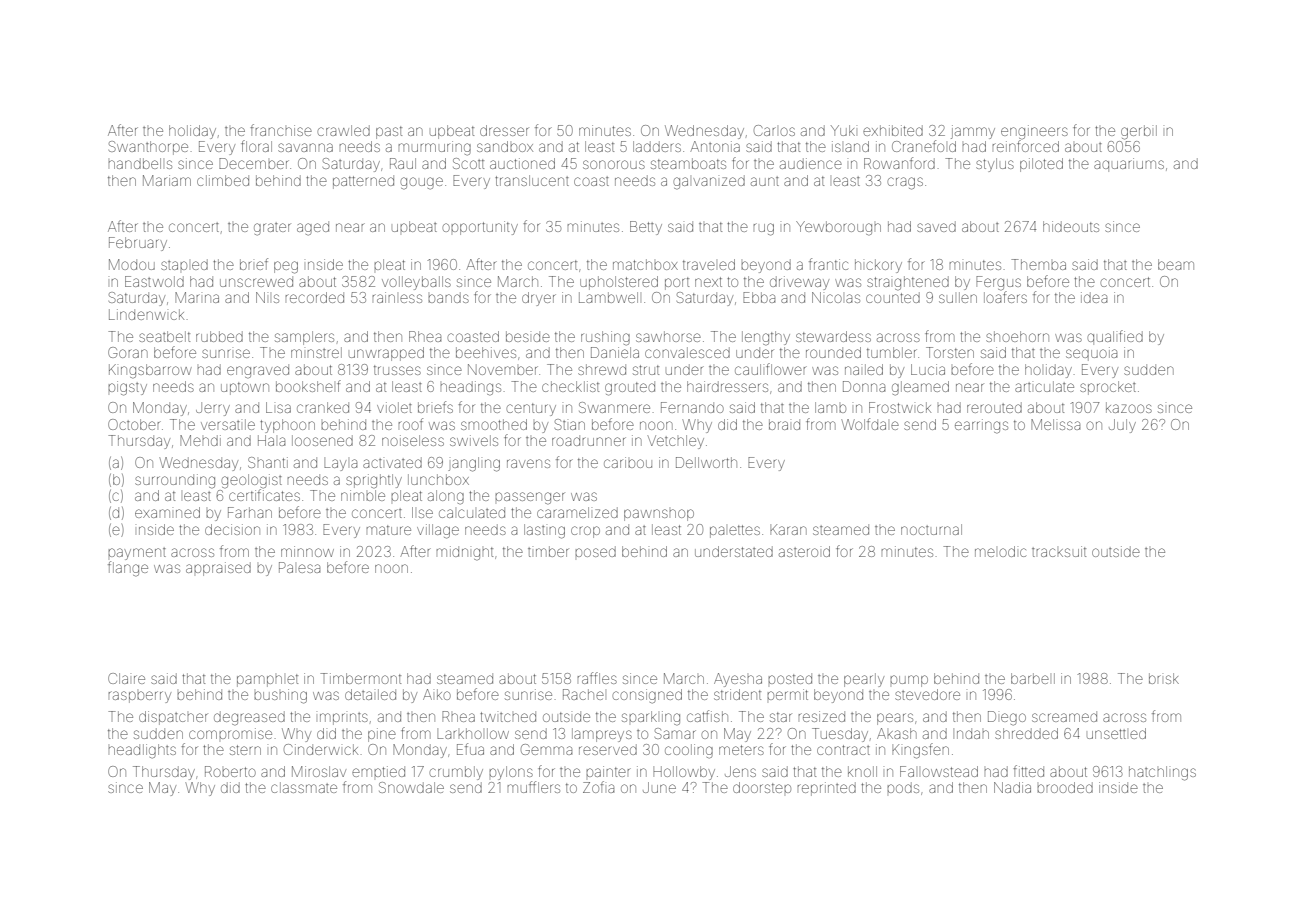 The width and height of the image is (1308, 924). I want to click on earrings, so click(981, 426).
